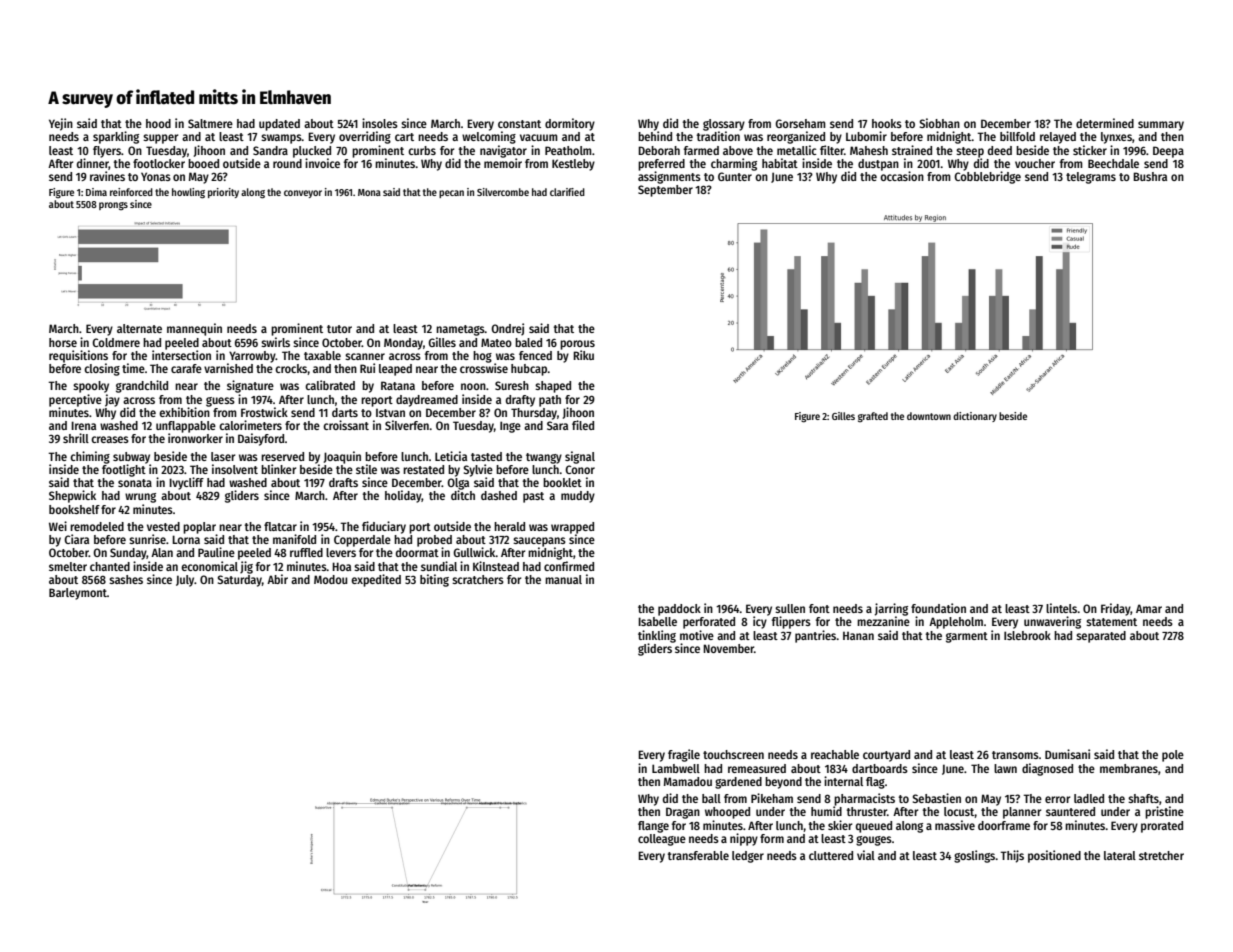  Describe the element at coordinates (519, 124) in the page. I see `constant` at that location.
